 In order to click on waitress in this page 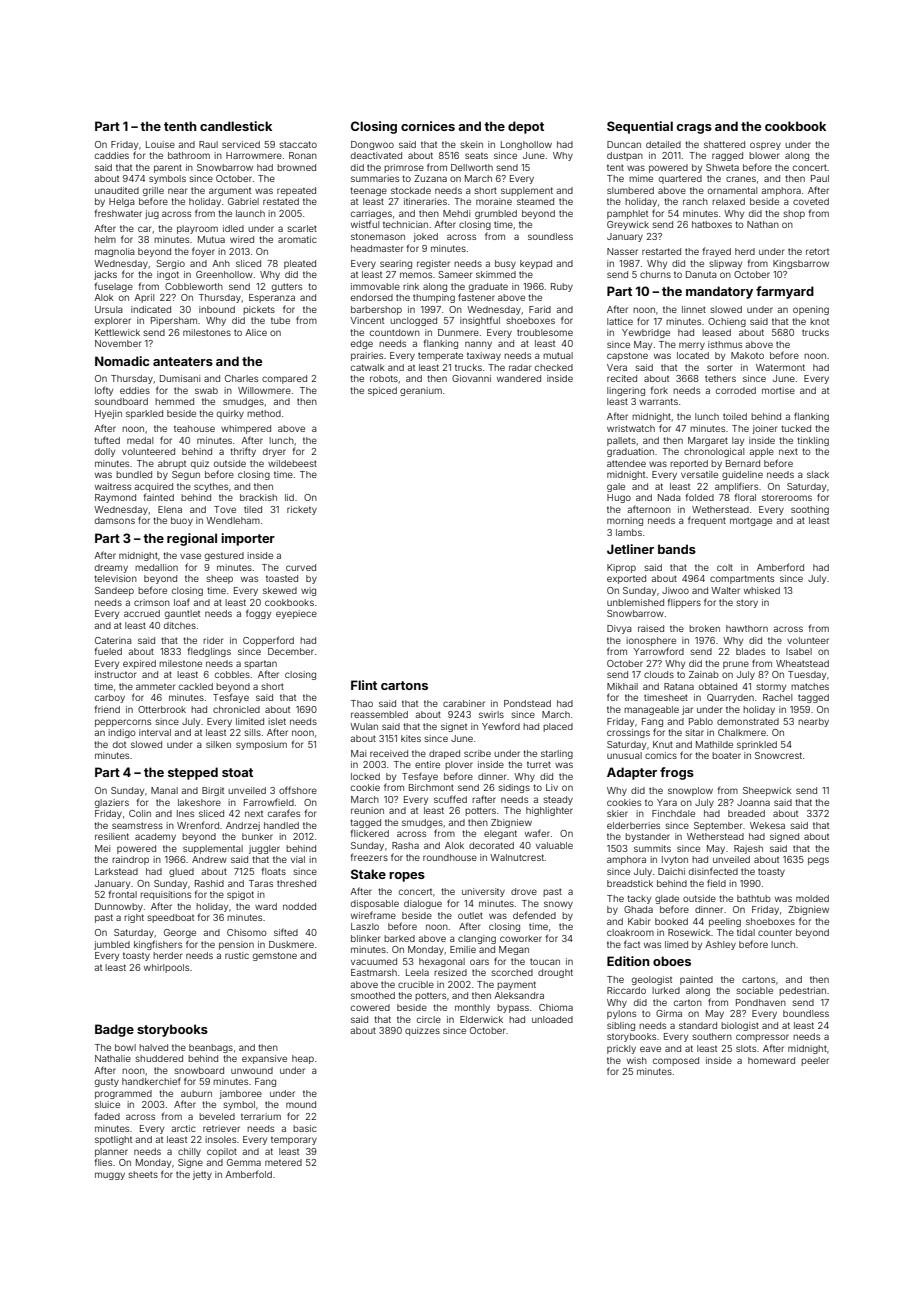, I will do `click(113, 486)`.
